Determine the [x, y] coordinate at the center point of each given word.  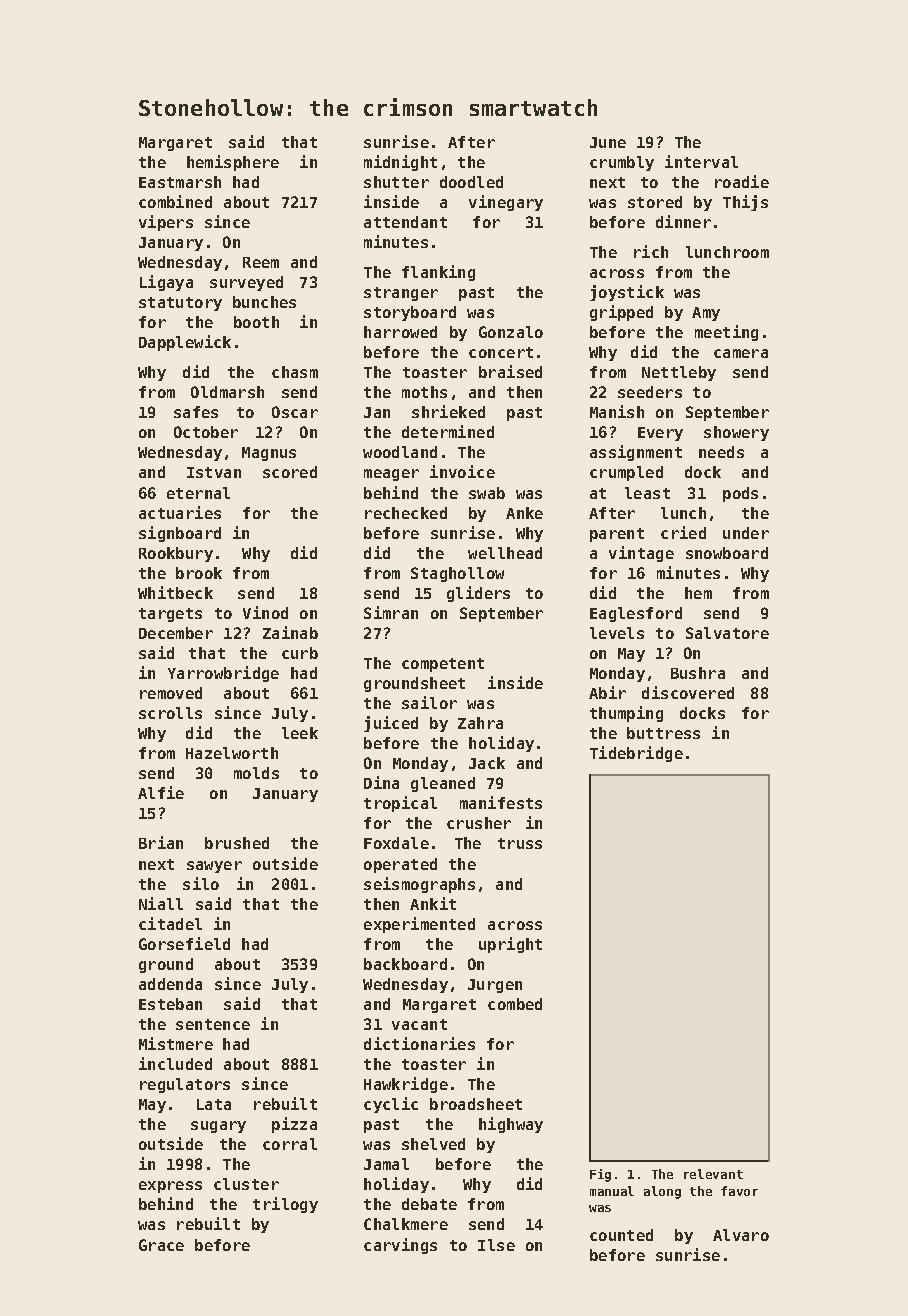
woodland [400, 452]
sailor [429, 702]
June [608, 142]
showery [736, 433]
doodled [471, 182]
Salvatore [727, 633]
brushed [237, 843]
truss [520, 843]
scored [290, 472]
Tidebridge [636, 754]
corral [290, 1144]
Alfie [161, 792]
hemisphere [233, 163]
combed [515, 1004]
